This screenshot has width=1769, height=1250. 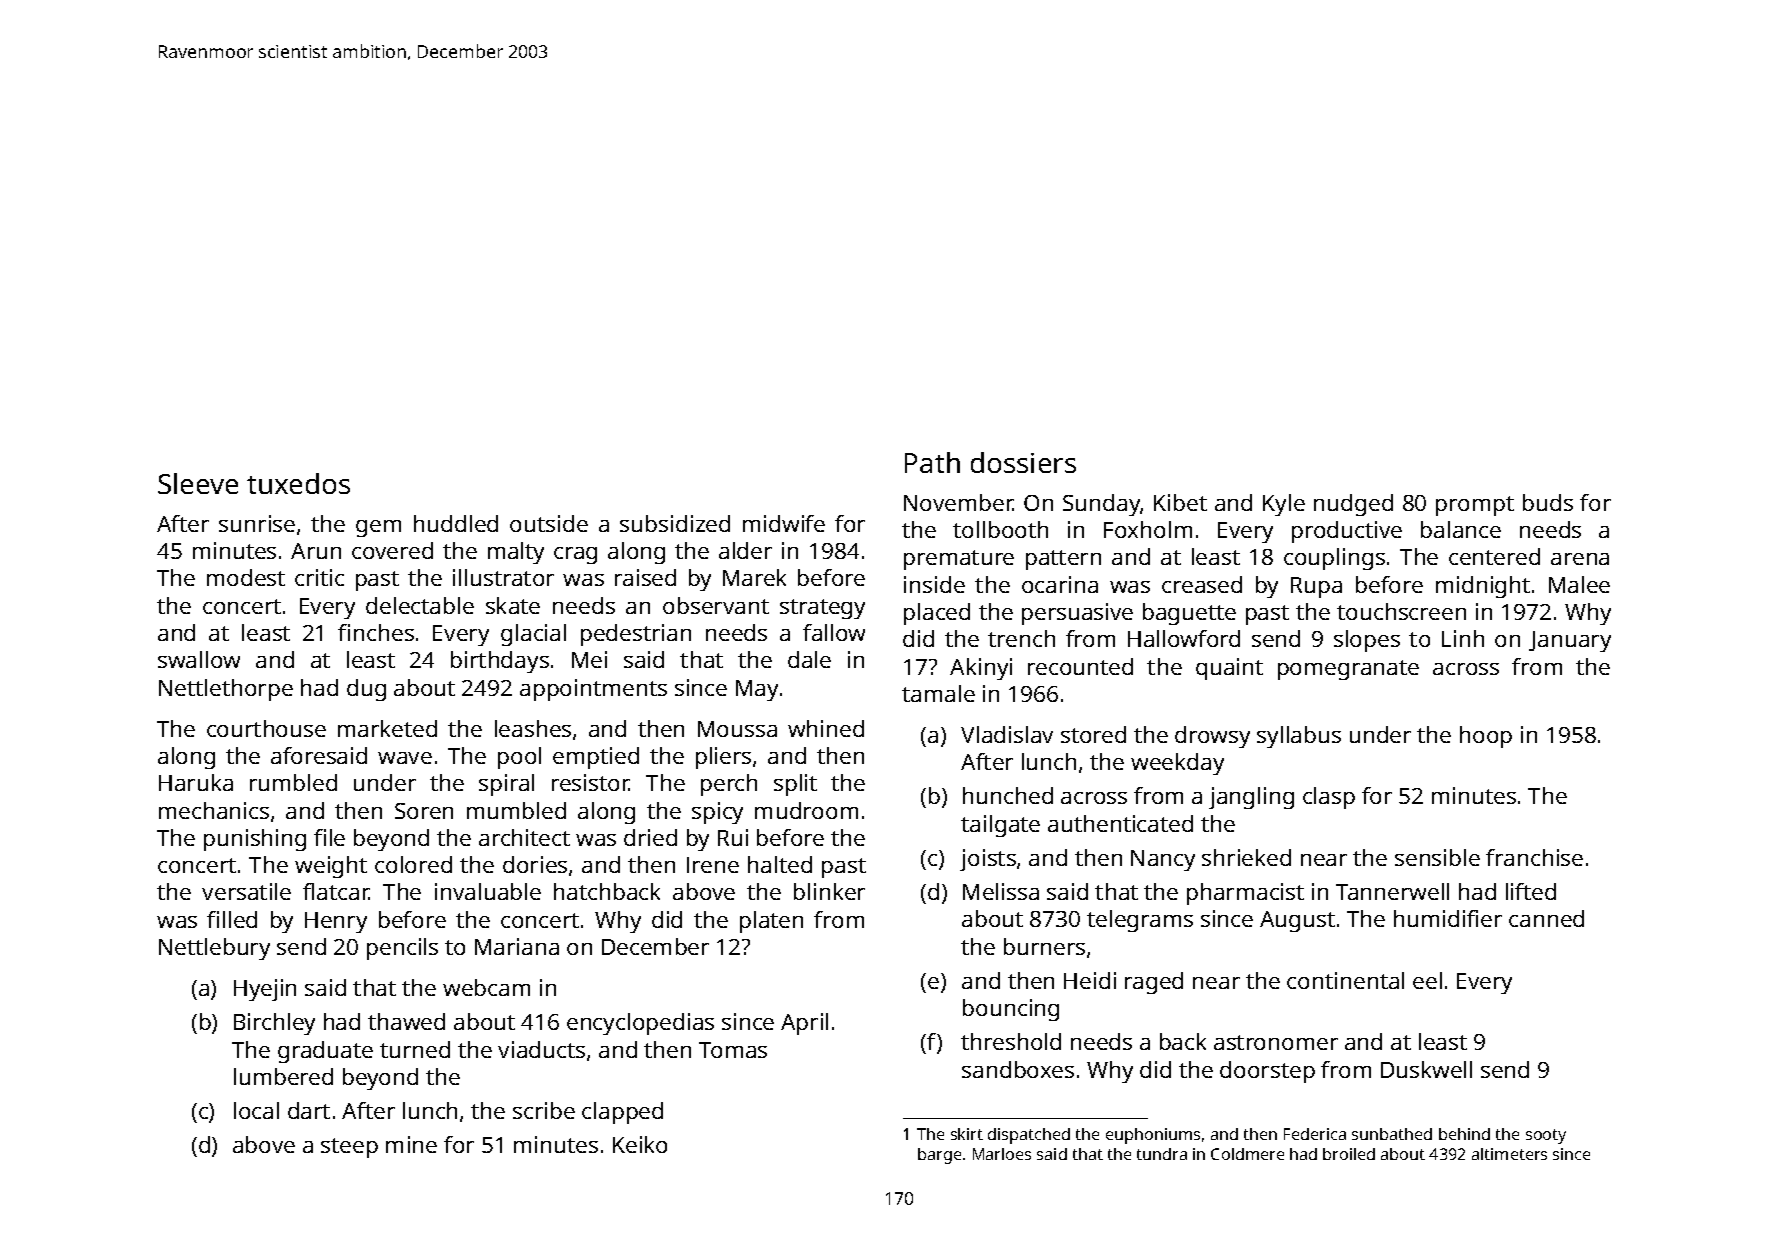 I want to click on local, so click(x=256, y=1110).
